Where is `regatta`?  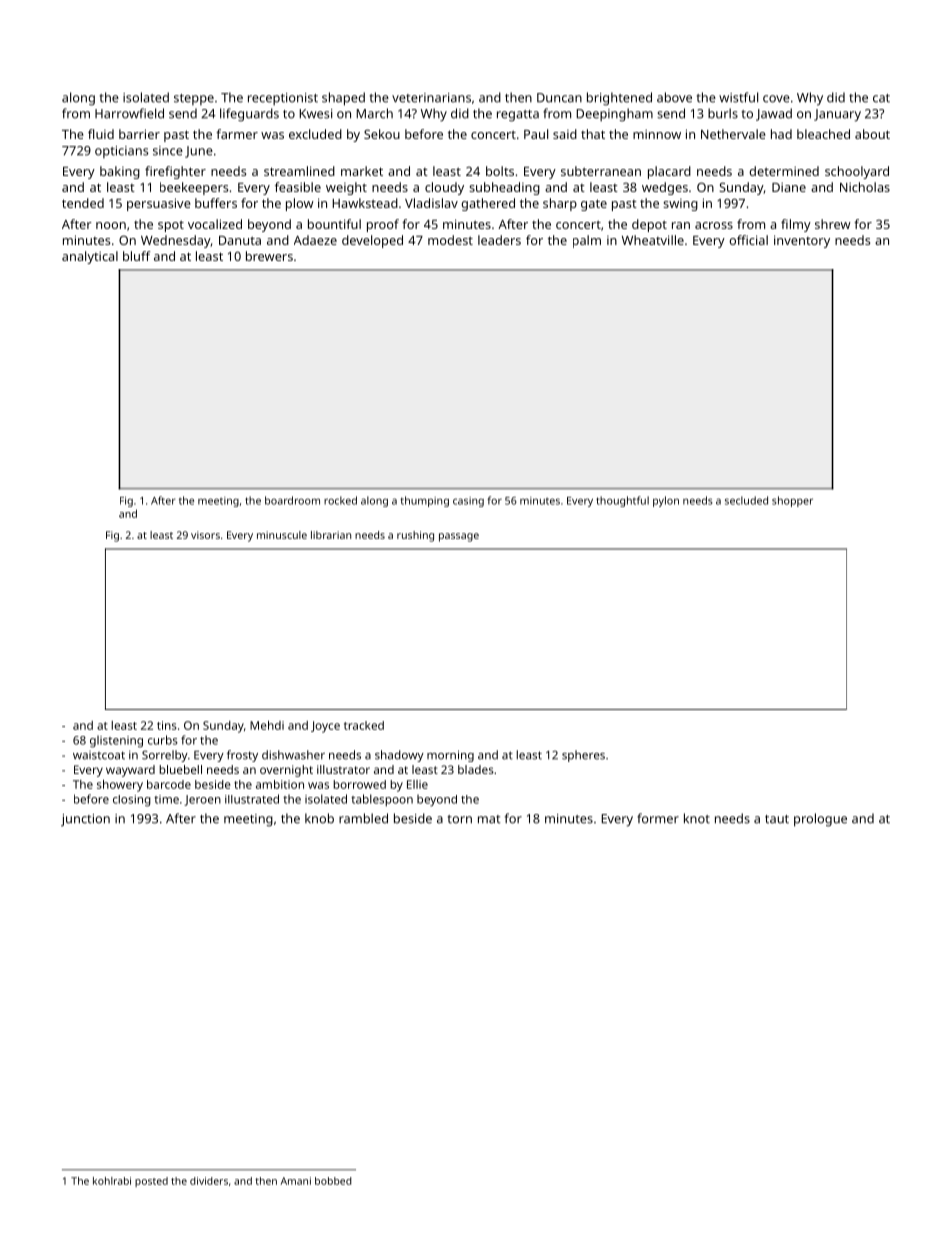
regatta is located at coordinates (518, 116).
